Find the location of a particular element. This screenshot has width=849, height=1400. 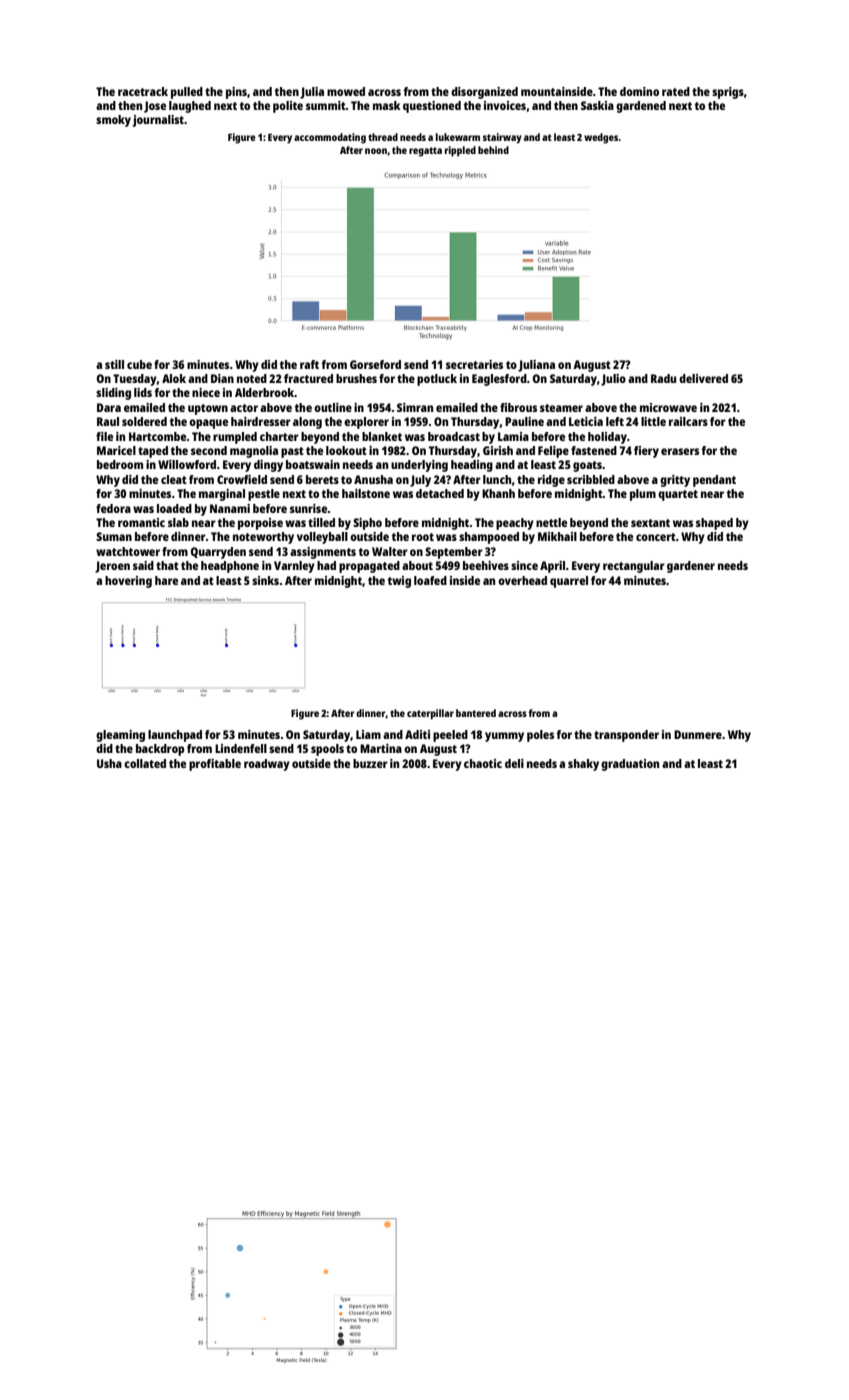

plum is located at coordinates (643, 495).
